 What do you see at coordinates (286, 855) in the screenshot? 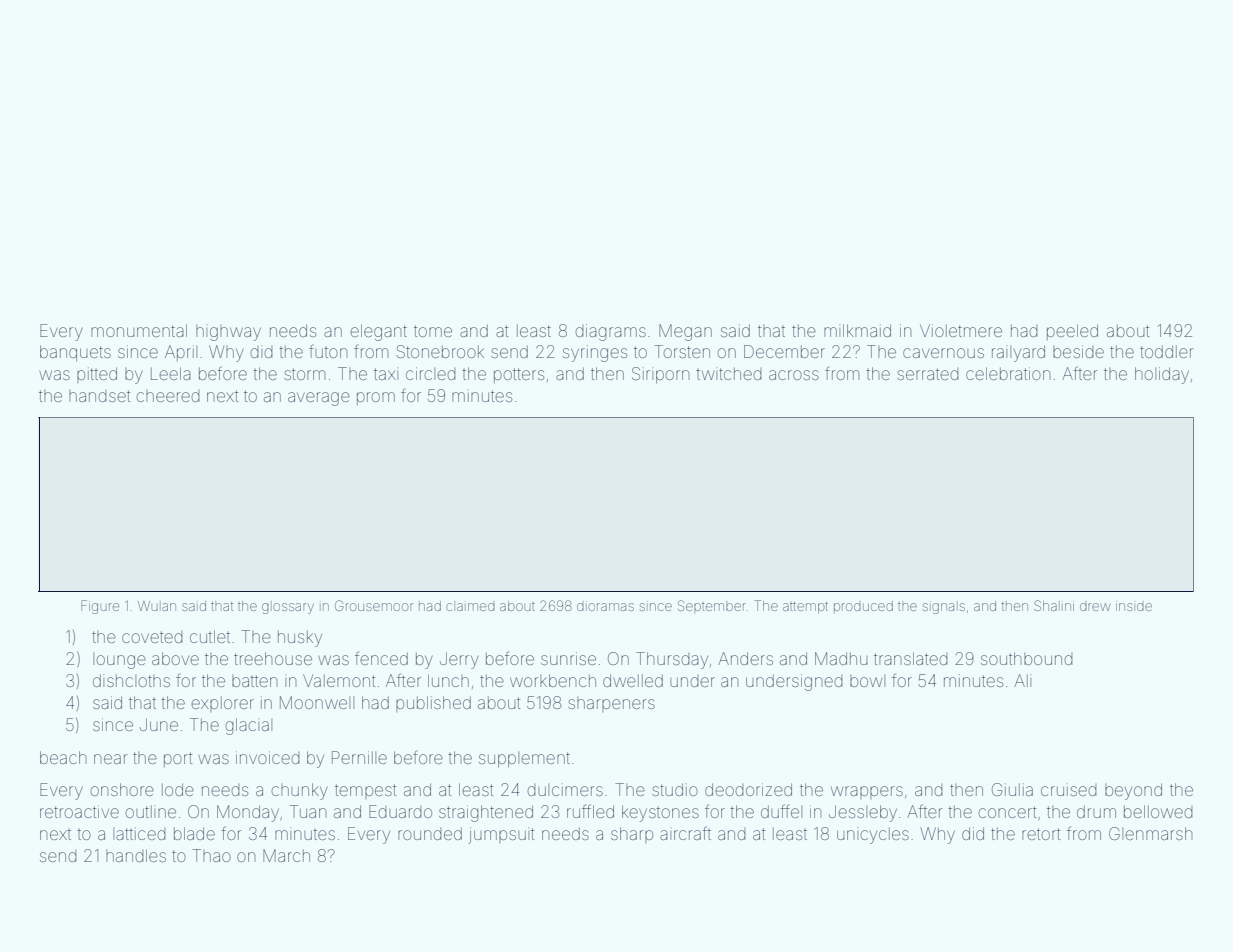
I see `March` at bounding box center [286, 855].
